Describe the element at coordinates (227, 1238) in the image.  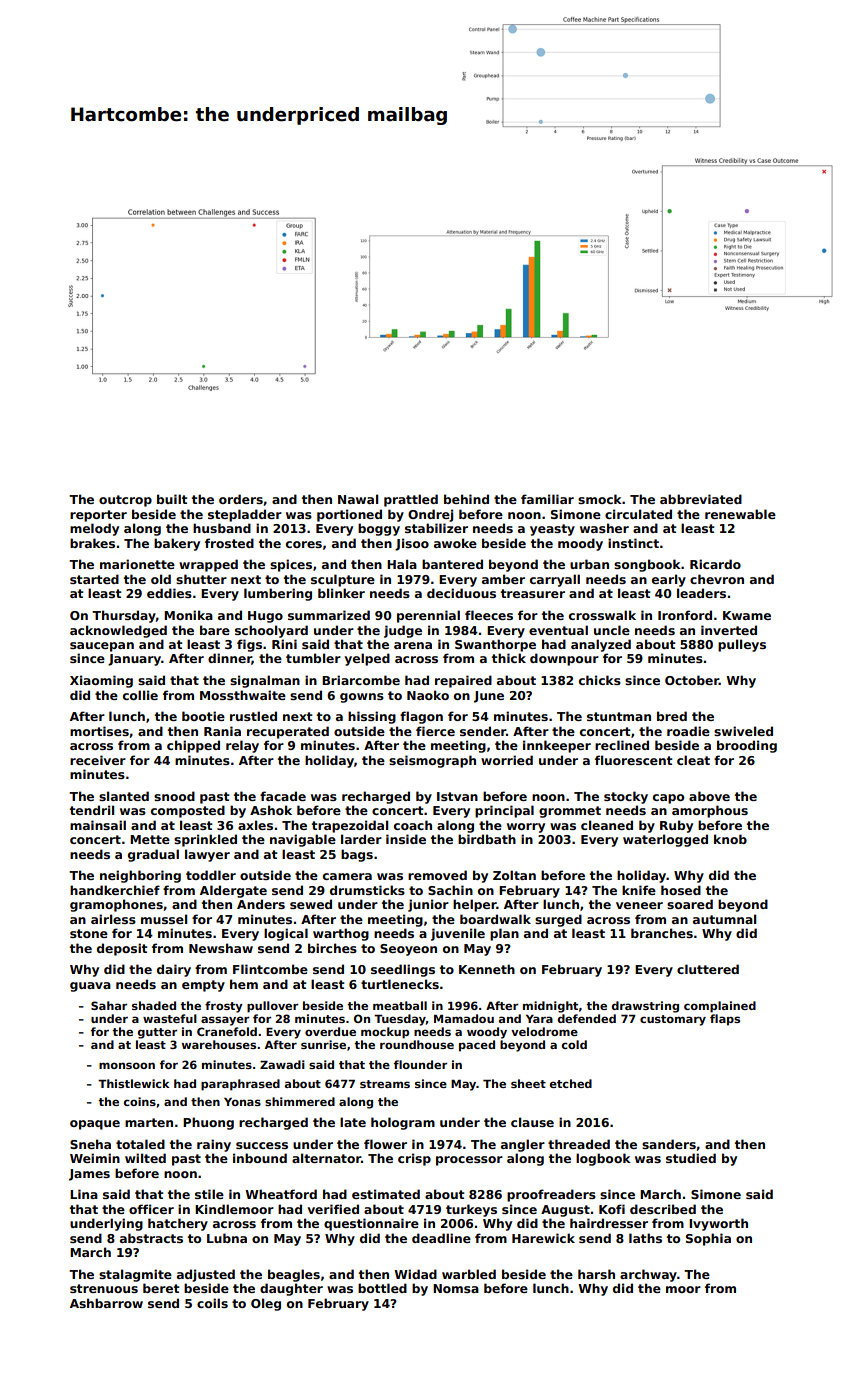
I see `Lubna` at that location.
